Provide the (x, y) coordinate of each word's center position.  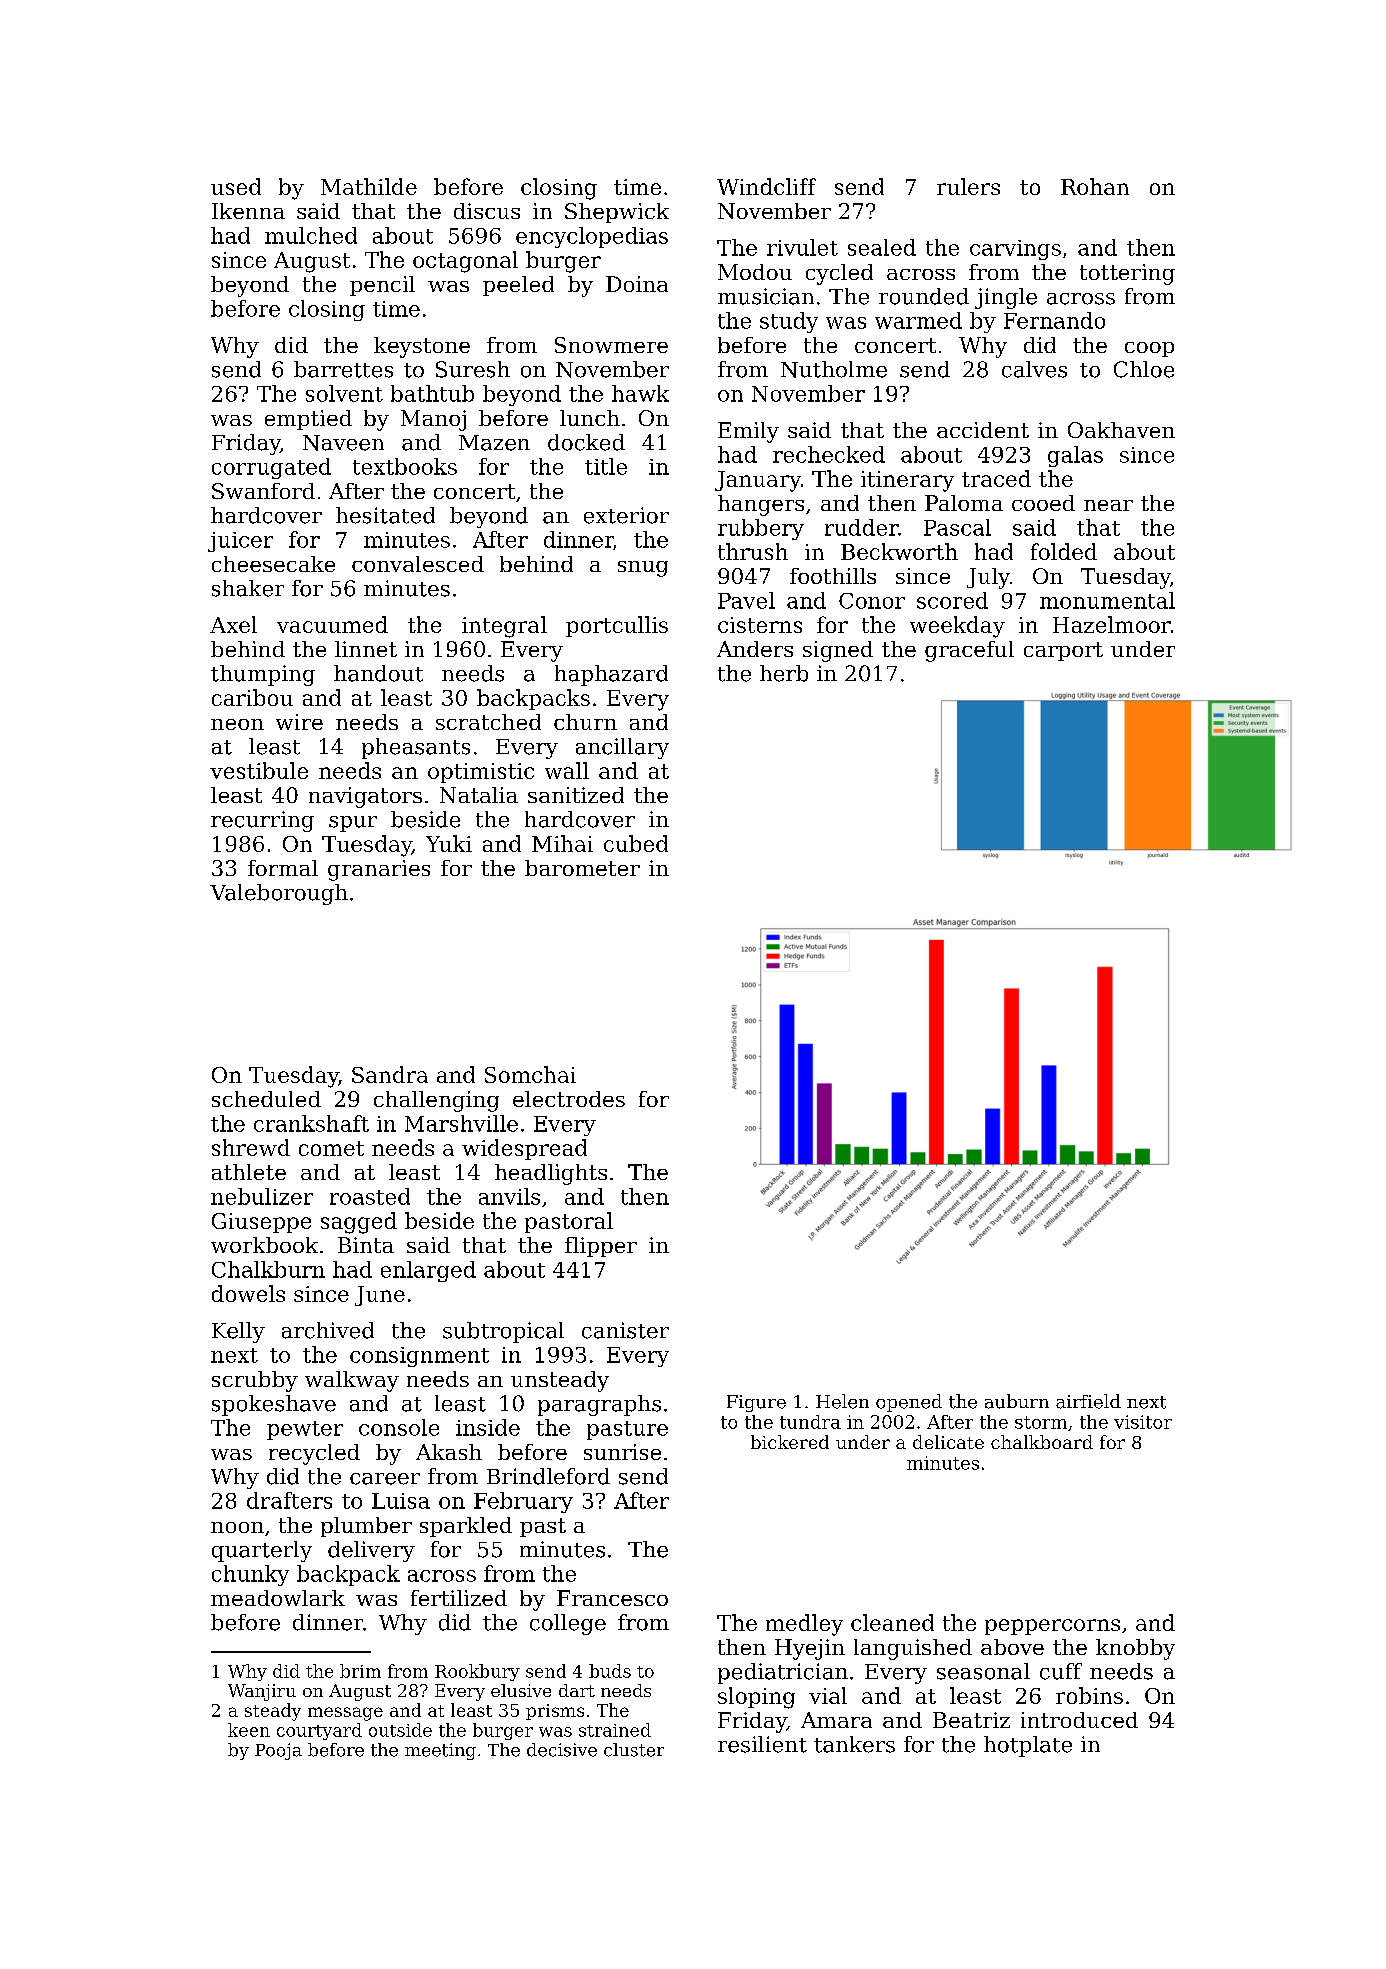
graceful (969, 651)
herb (784, 673)
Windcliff (766, 186)
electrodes (569, 1099)
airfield (1088, 1401)
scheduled (266, 1099)
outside (400, 1730)
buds (610, 1671)
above (1012, 1647)
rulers (968, 186)
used (236, 186)
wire (299, 722)
